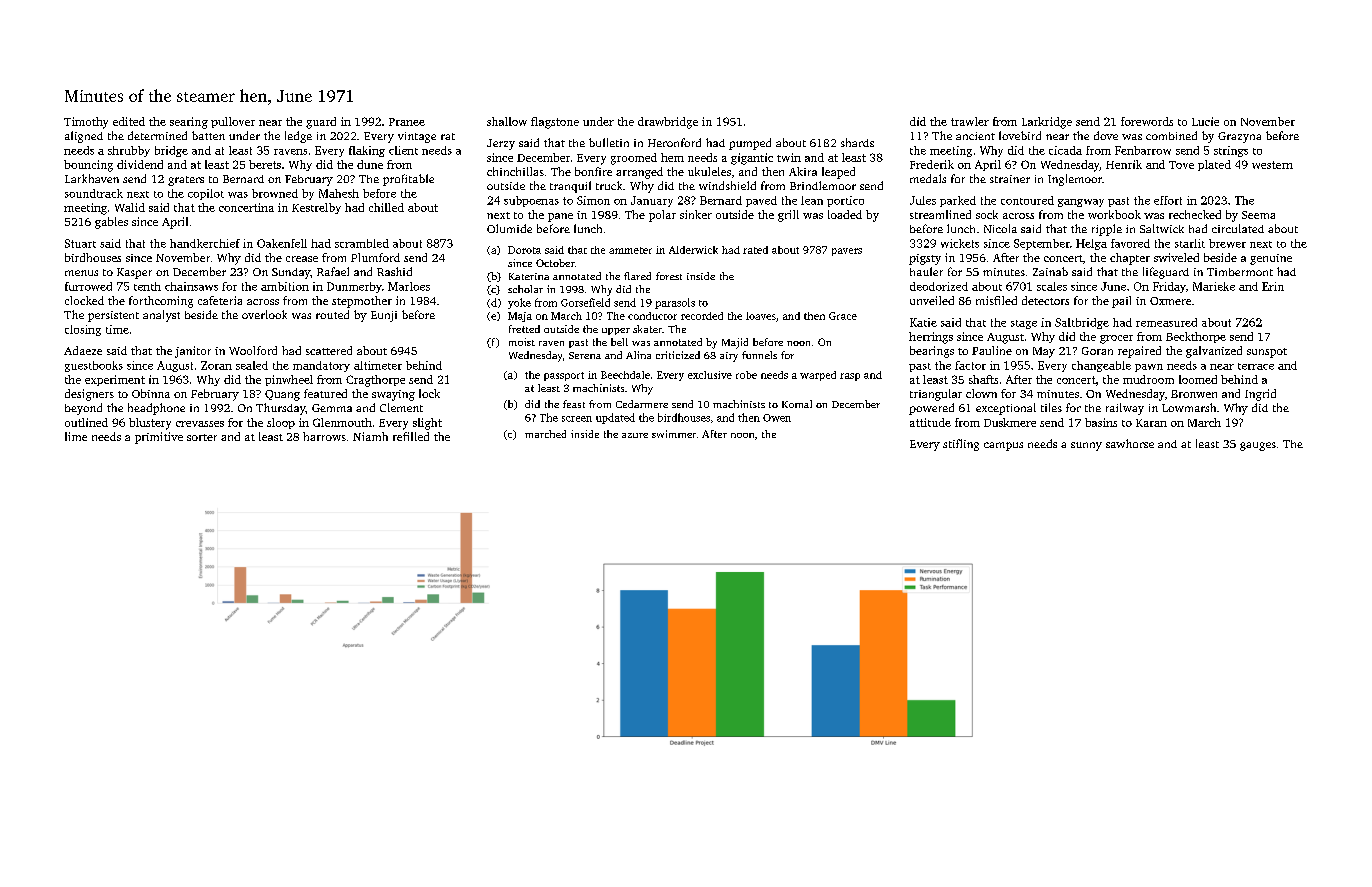  What do you see at coordinates (850, 377) in the page?
I see `rasp` at bounding box center [850, 377].
